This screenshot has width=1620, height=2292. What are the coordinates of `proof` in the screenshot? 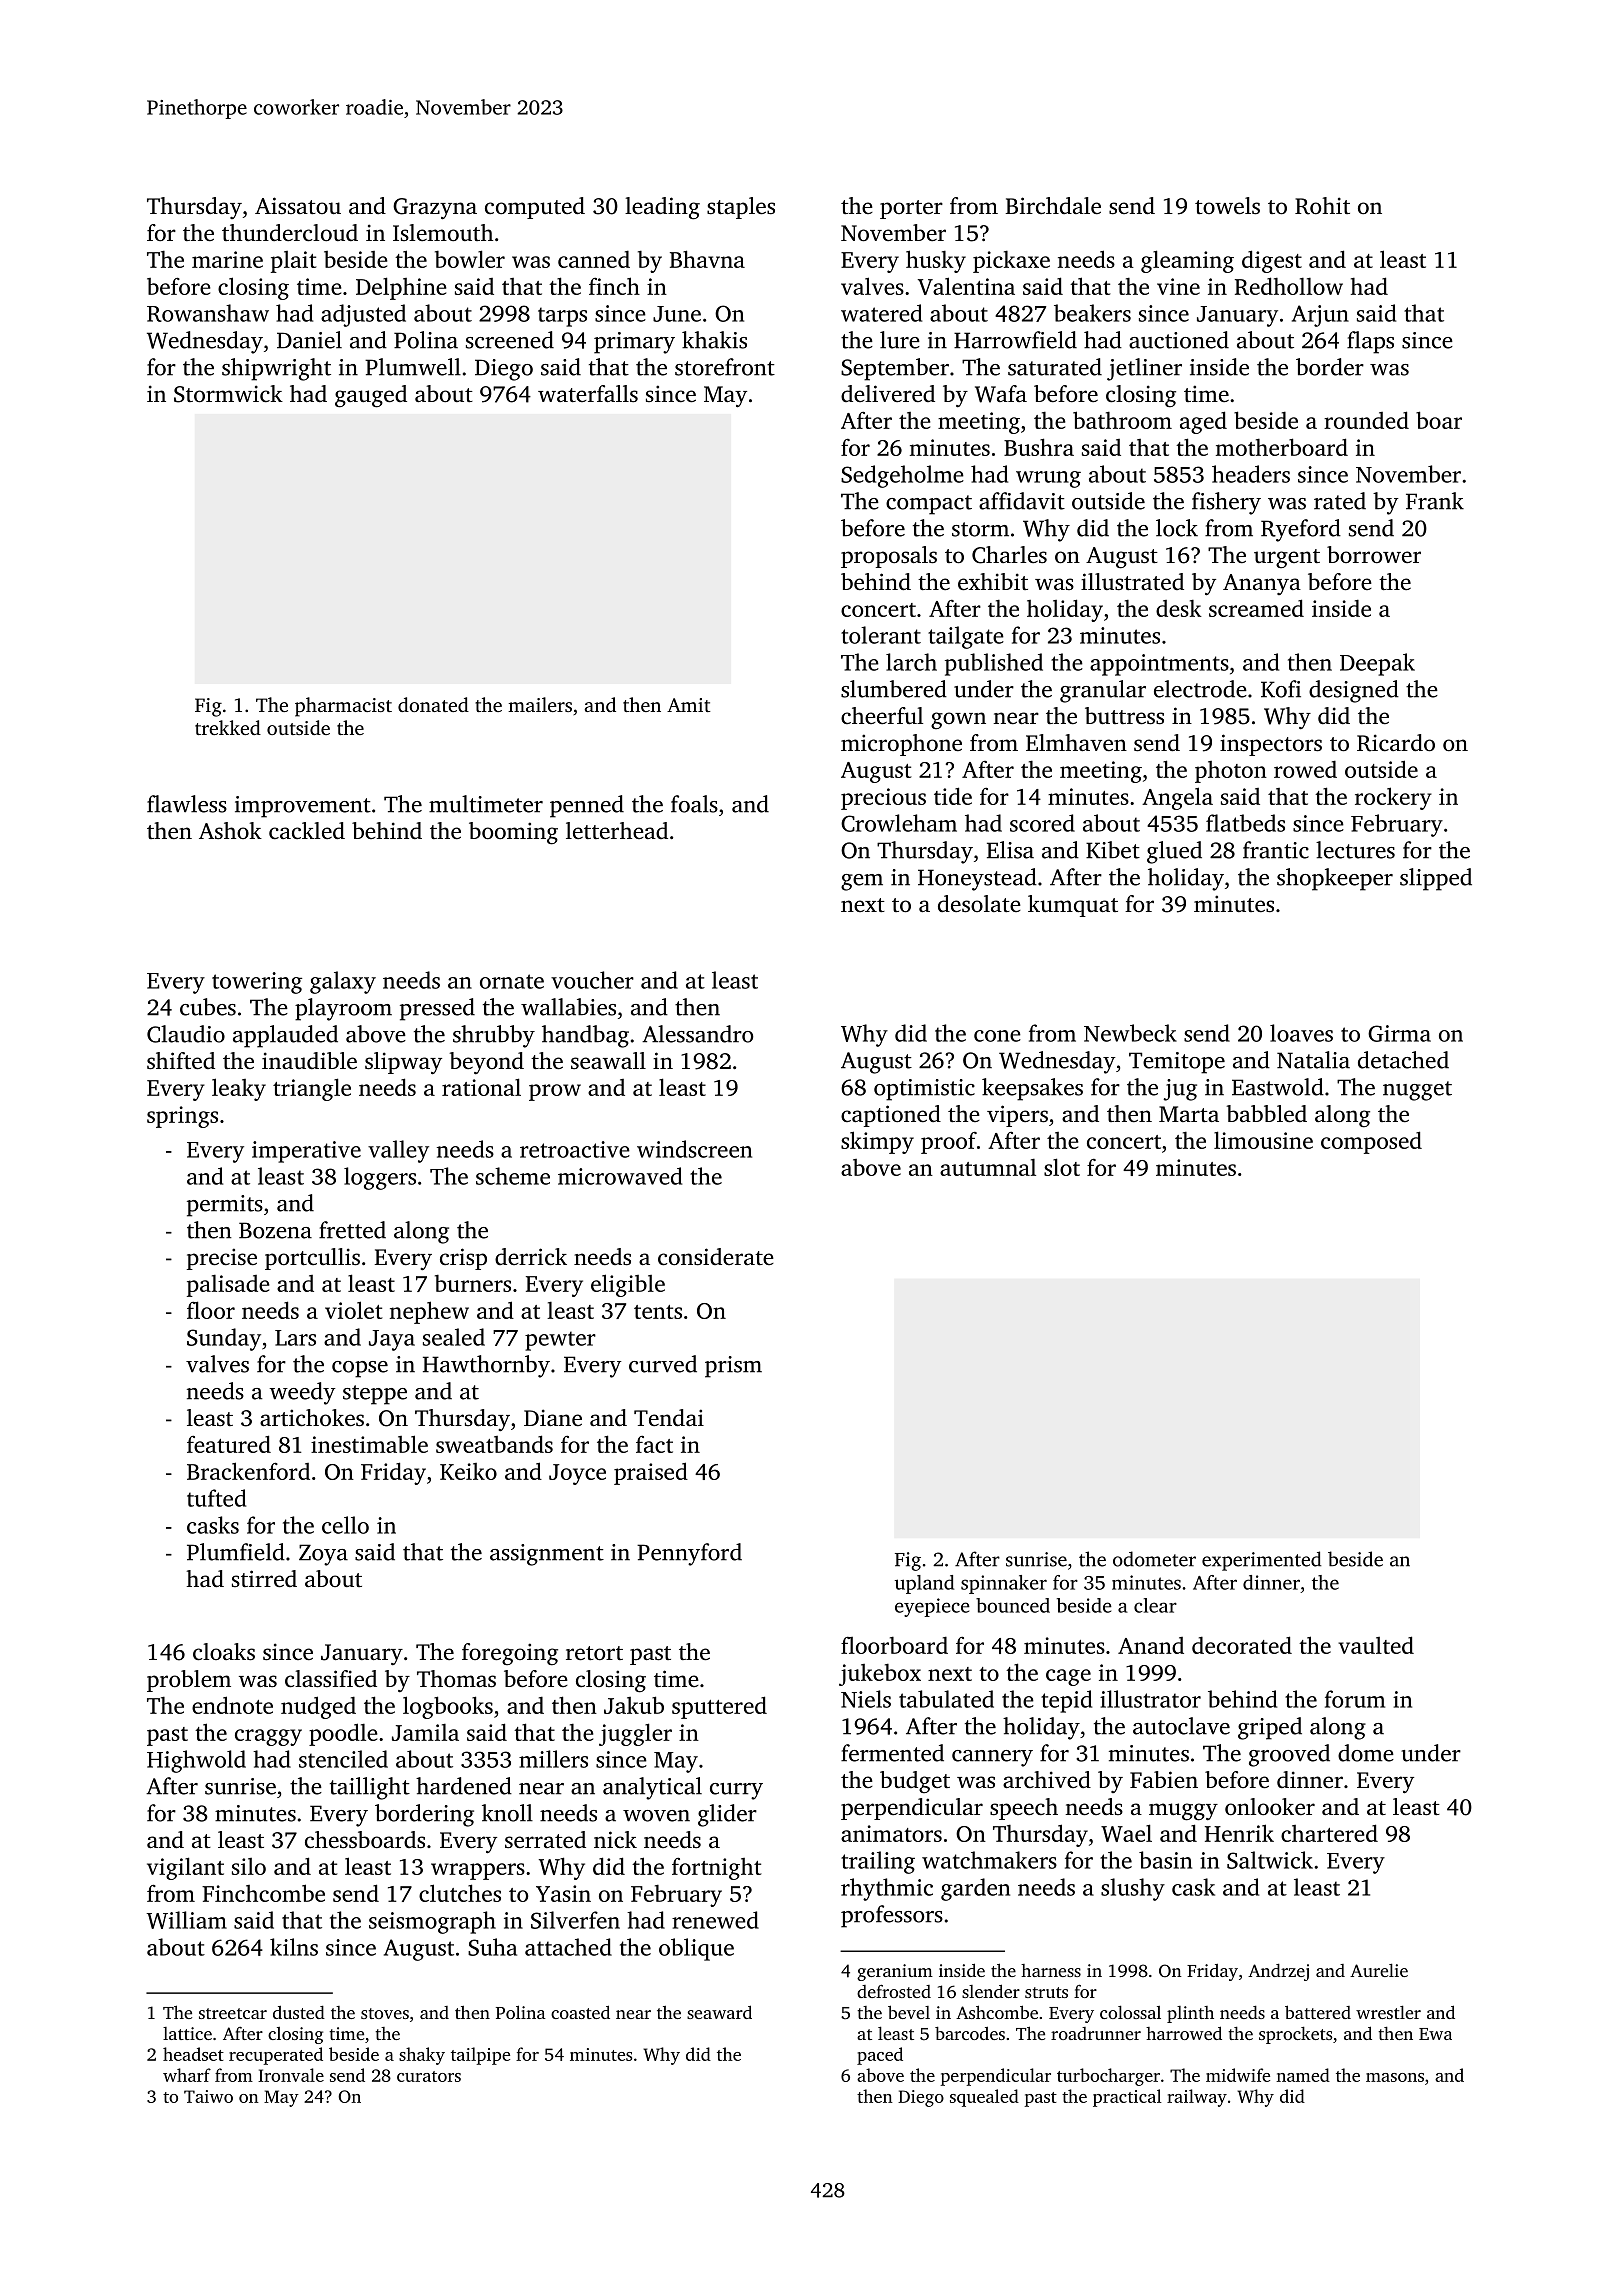 It's located at (949, 1142).
